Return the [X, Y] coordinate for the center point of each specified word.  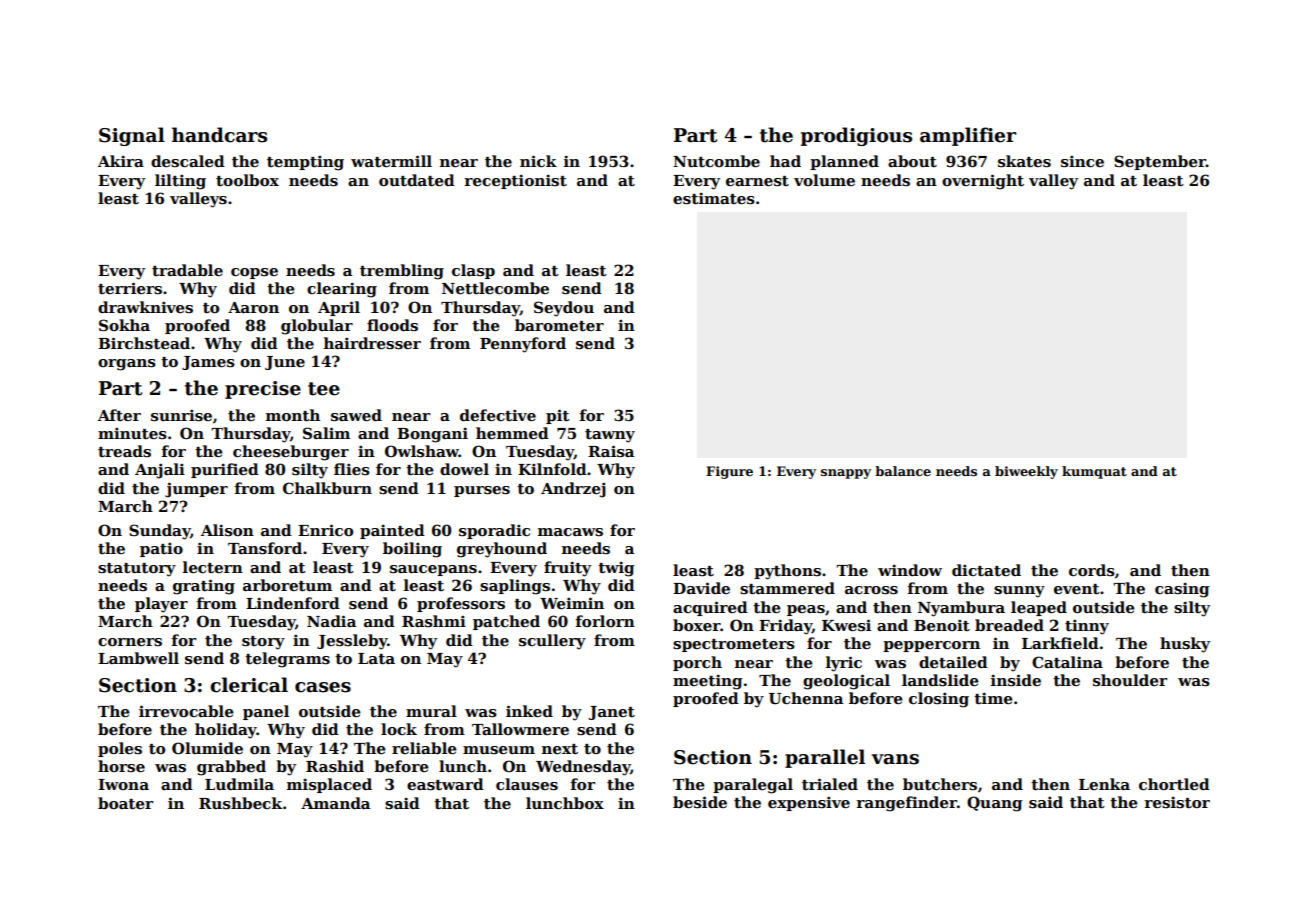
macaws [570, 532]
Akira [121, 161]
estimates [714, 198]
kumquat [1094, 472]
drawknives [145, 307]
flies [352, 469]
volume [824, 180]
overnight [983, 182]
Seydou [564, 309]
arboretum [287, 585]
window [910, 570]
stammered [787, 588]
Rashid [335, 766]
